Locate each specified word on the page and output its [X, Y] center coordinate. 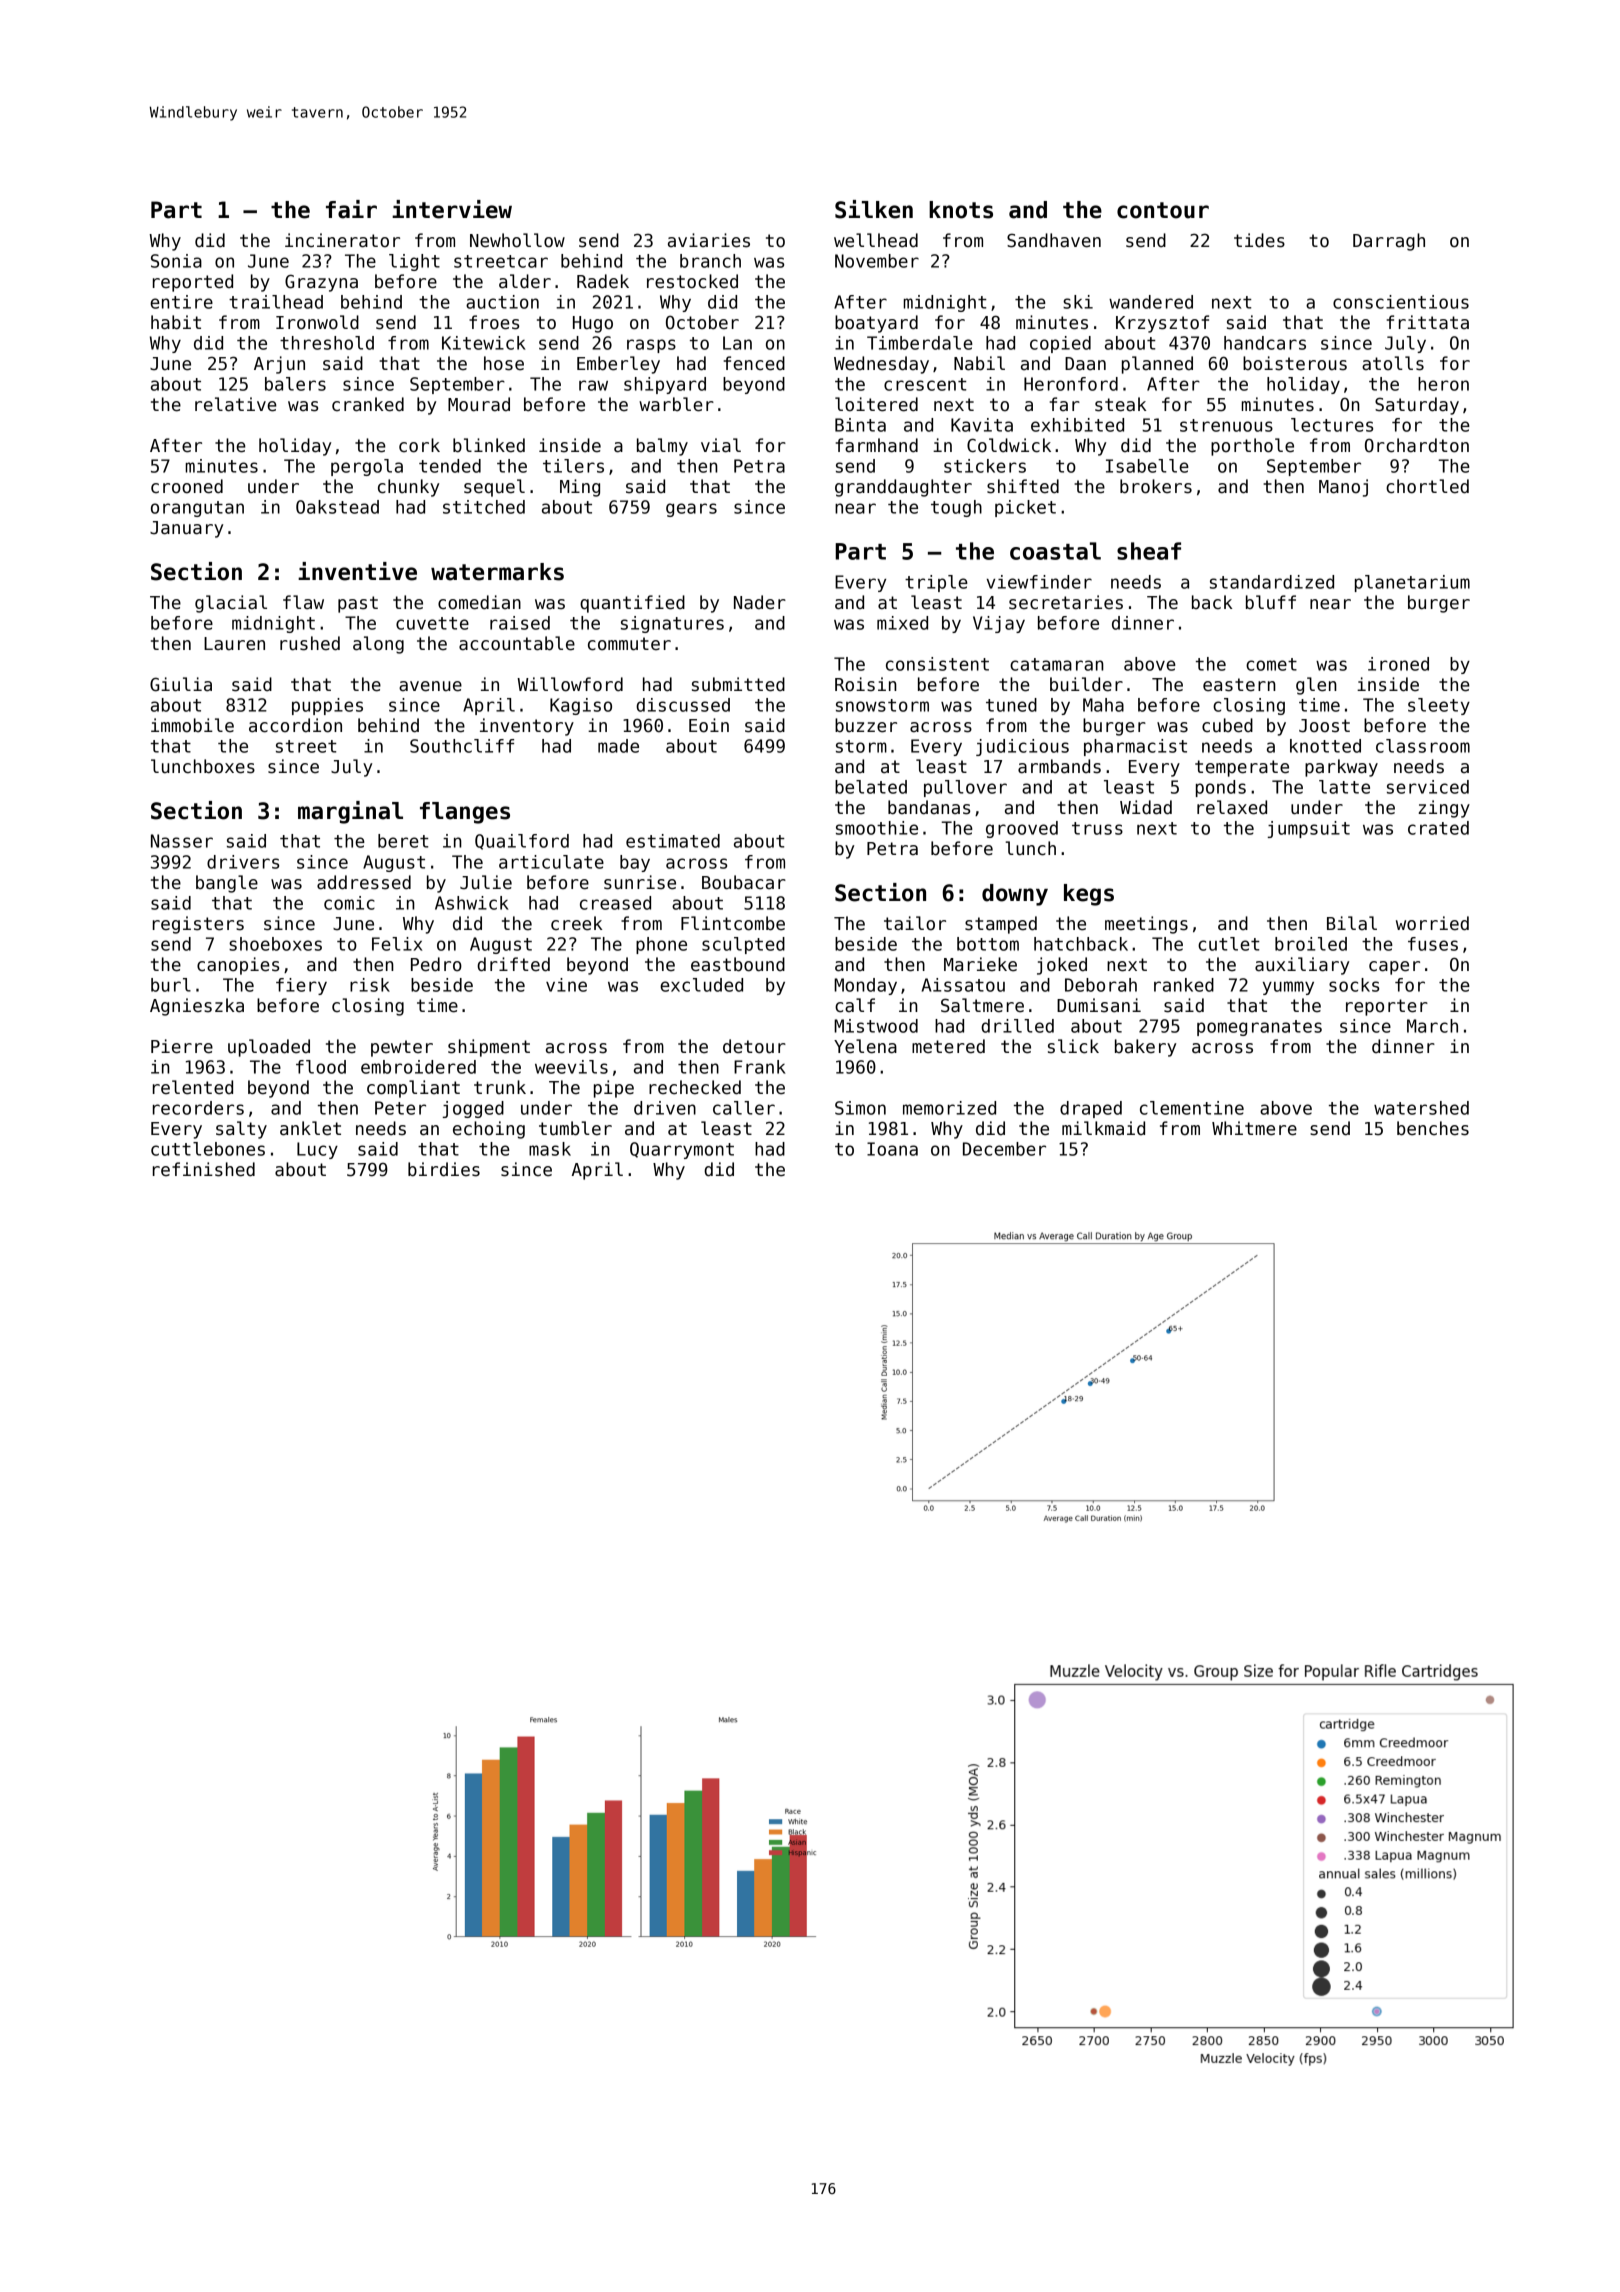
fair [351, 209]
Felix [397, 944]
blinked [489, 445]
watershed [1421, 1108]
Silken [874, 209]
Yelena [865, 1046]
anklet [310, 1128]
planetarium [1412, 583]
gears [691, 510]
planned [1157, 365]
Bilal [1352, 923]
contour [1163, 210]
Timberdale [920, 343]
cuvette [432, 623]
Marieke [980, 964]
